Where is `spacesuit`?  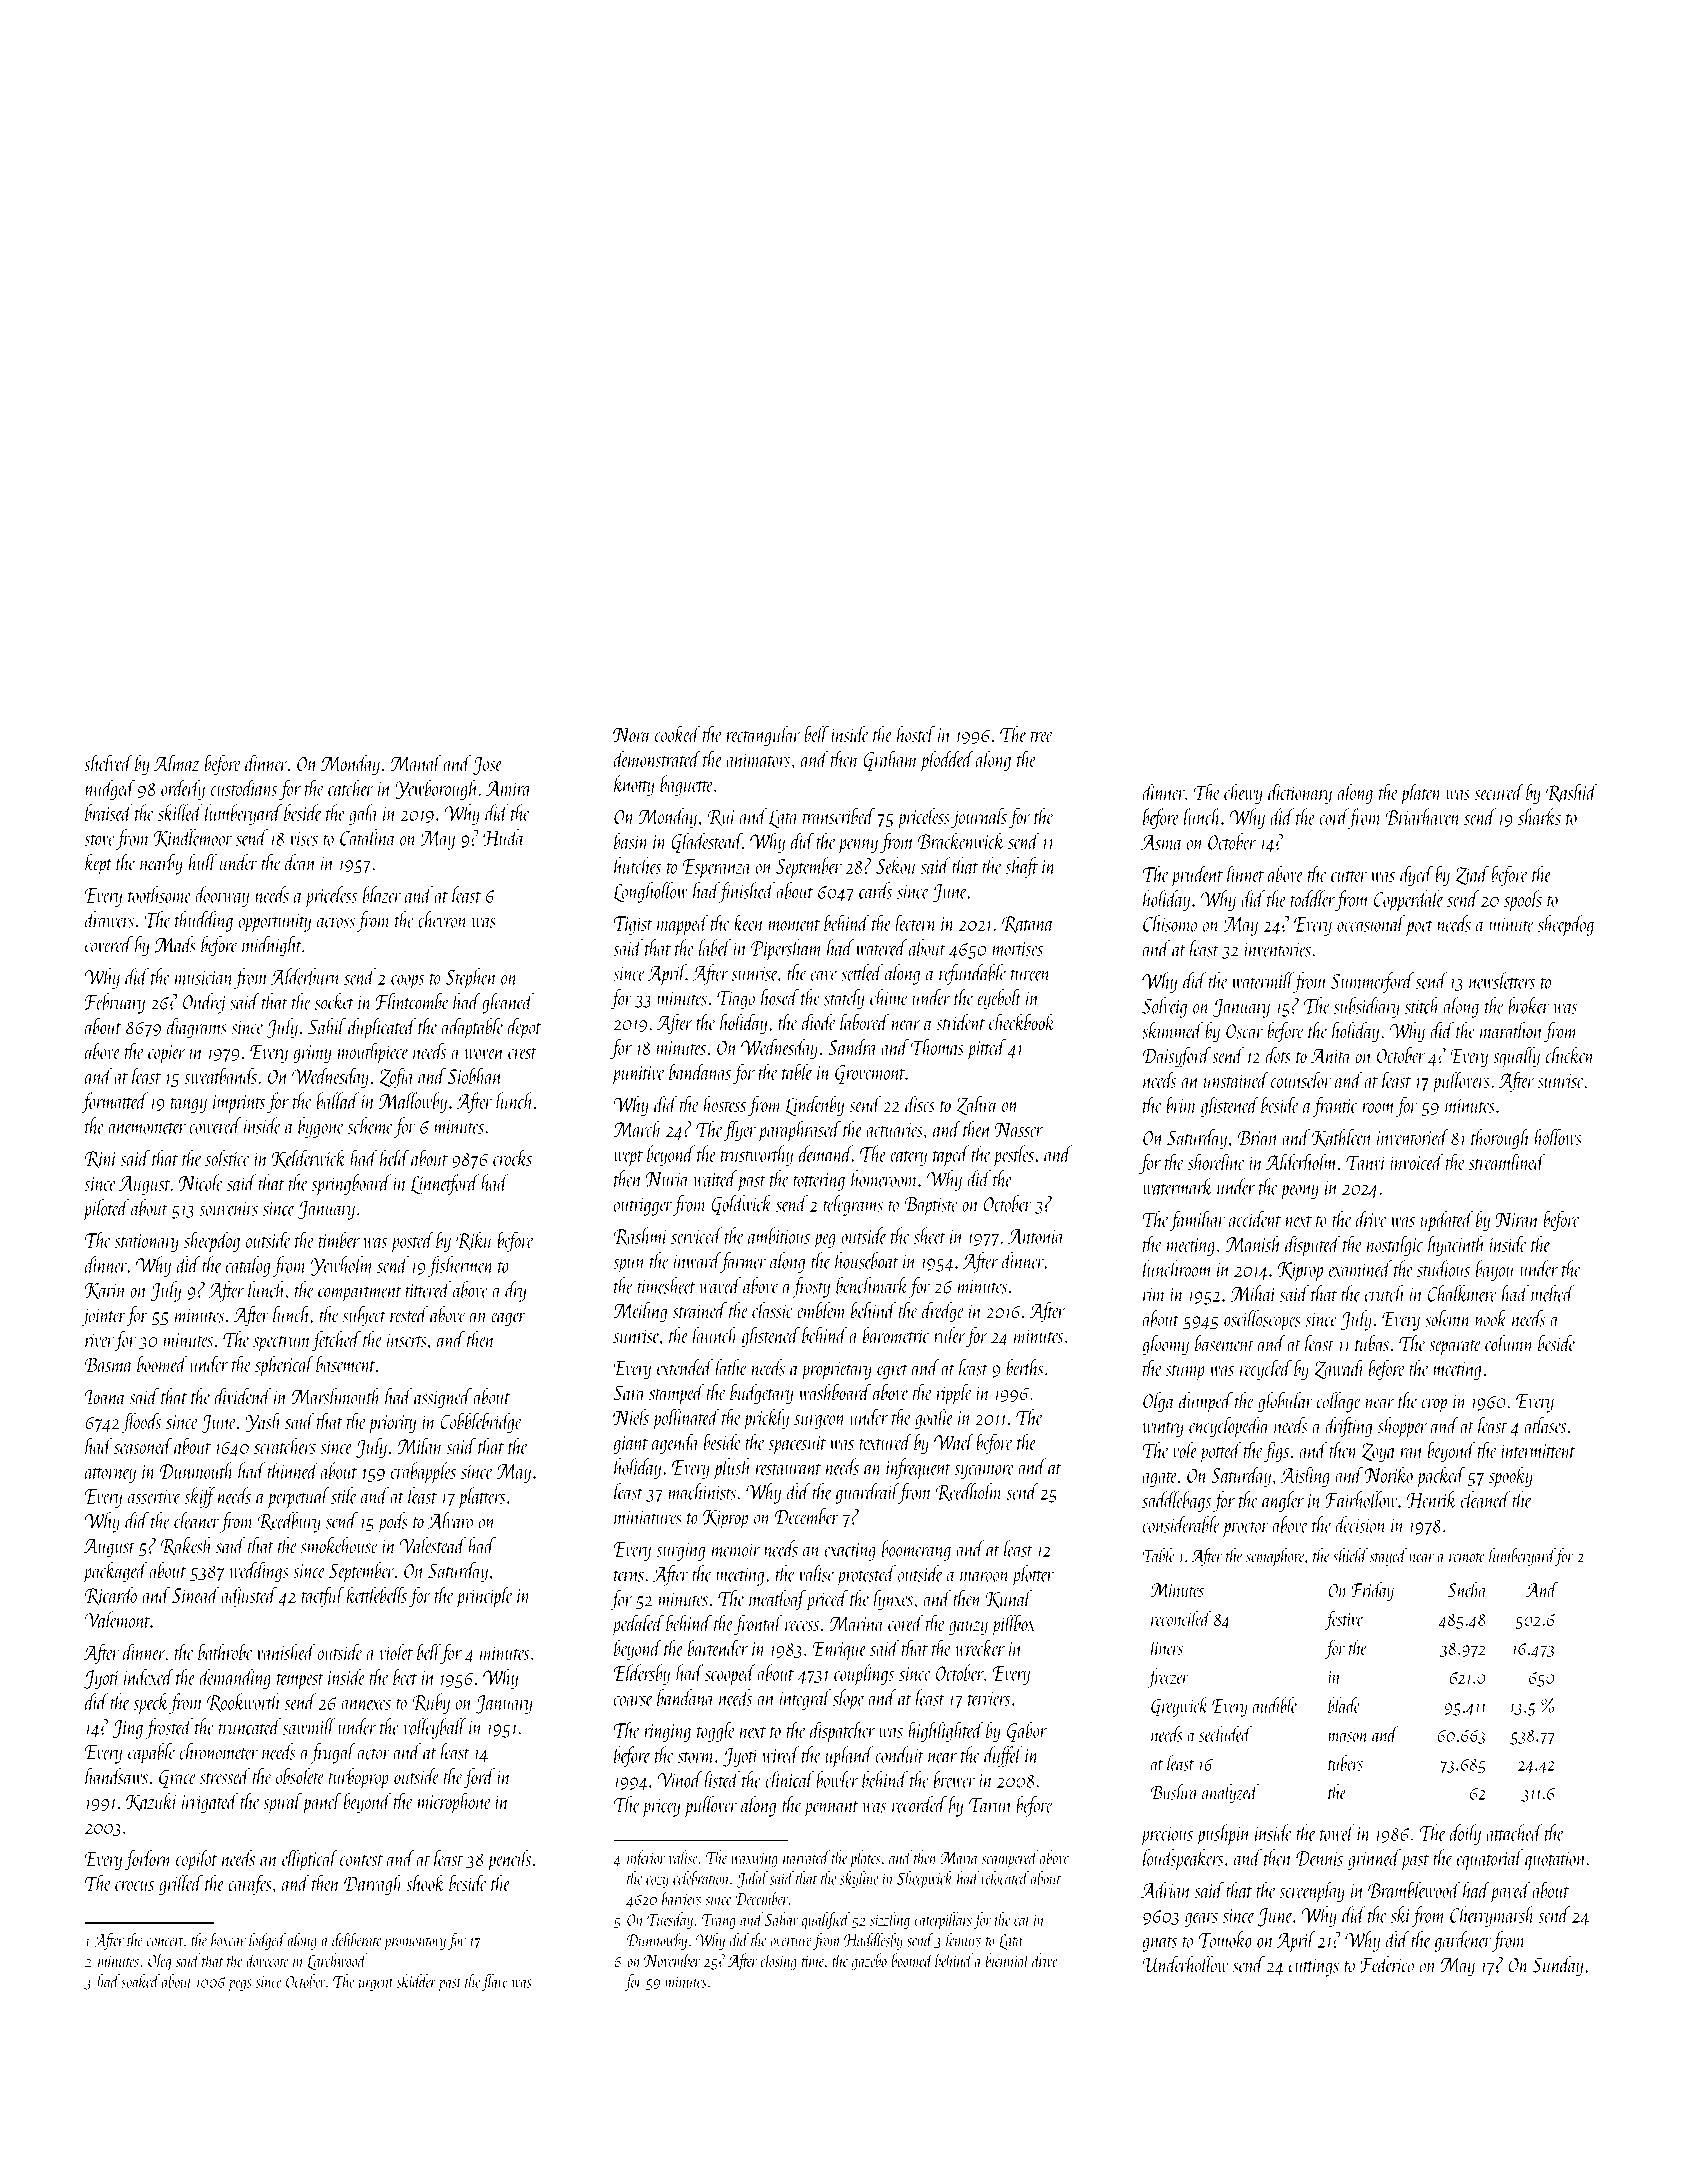
spacesuit is located at coordinates (797, 1445).
